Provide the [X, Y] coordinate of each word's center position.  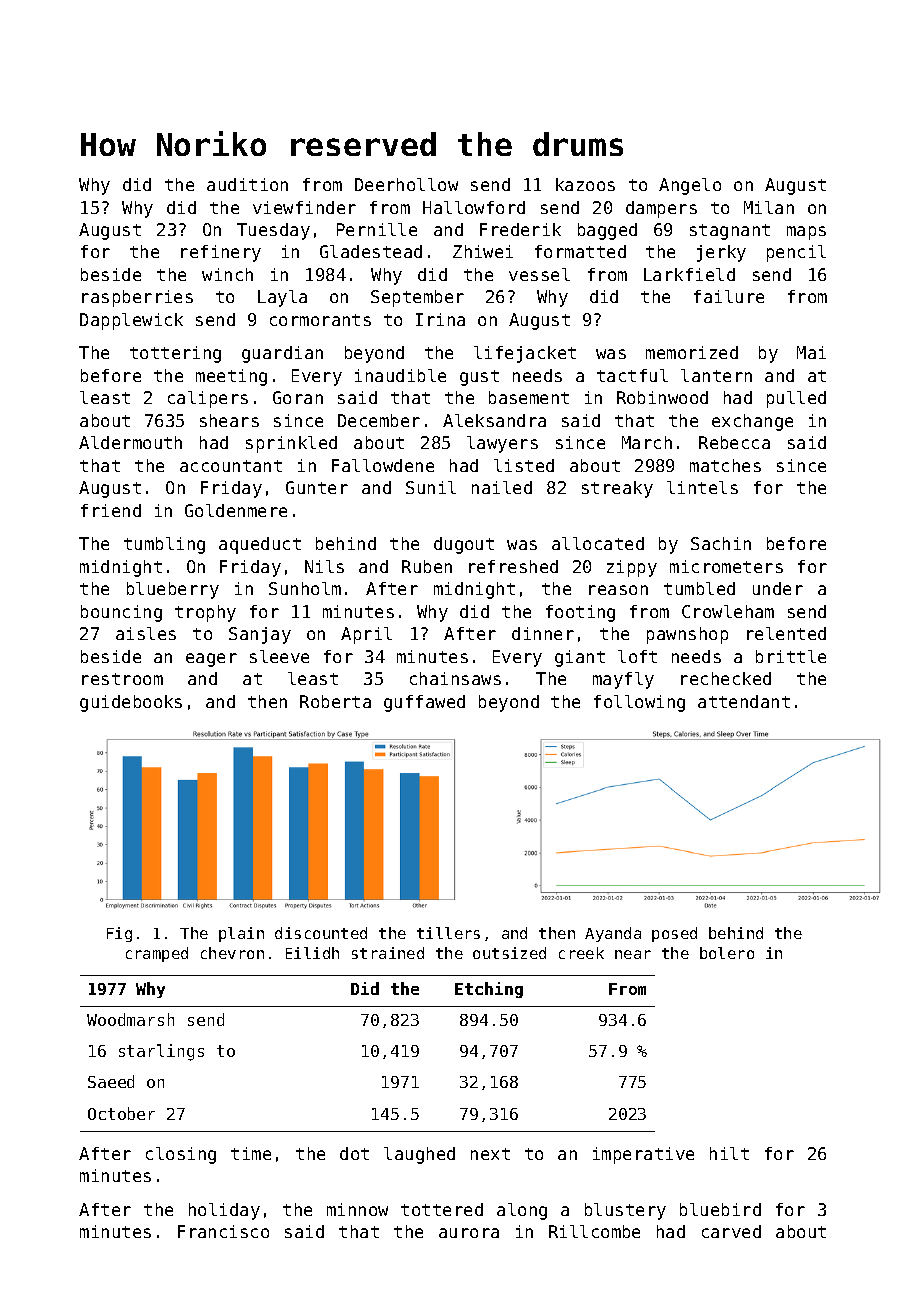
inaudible [400, 375]
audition [247, 184]
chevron [232, 953]
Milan [769, 207]
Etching [489, 990]
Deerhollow [406, 184]
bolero [727, 953]
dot [354, 1153]
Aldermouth [130, 442]
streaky [617, 489]
